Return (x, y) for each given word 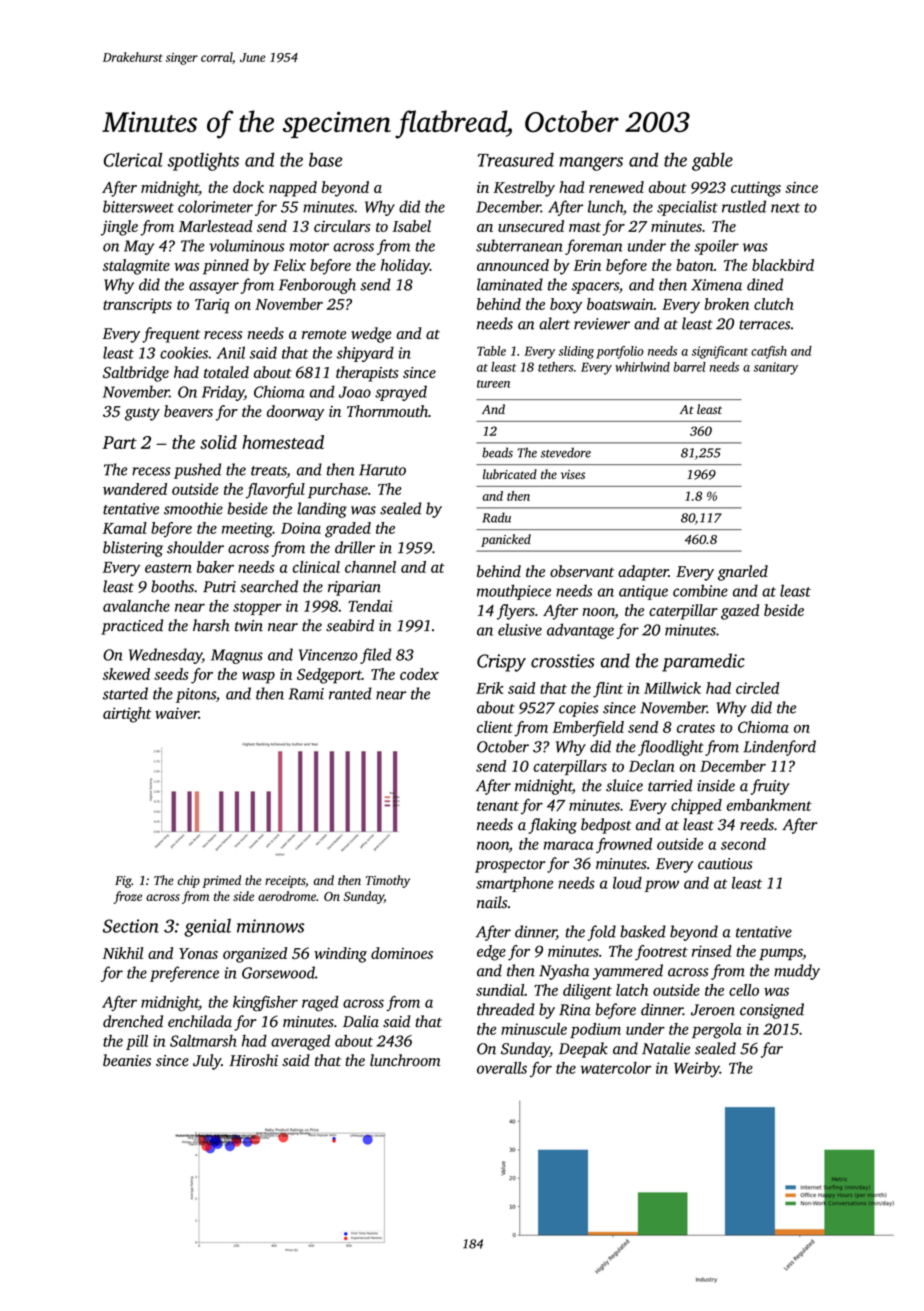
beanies (127, 1060)
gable (712, 161)
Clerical (133, 159)
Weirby (697, 1069)
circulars (342, 226)
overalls (502, 1068)
